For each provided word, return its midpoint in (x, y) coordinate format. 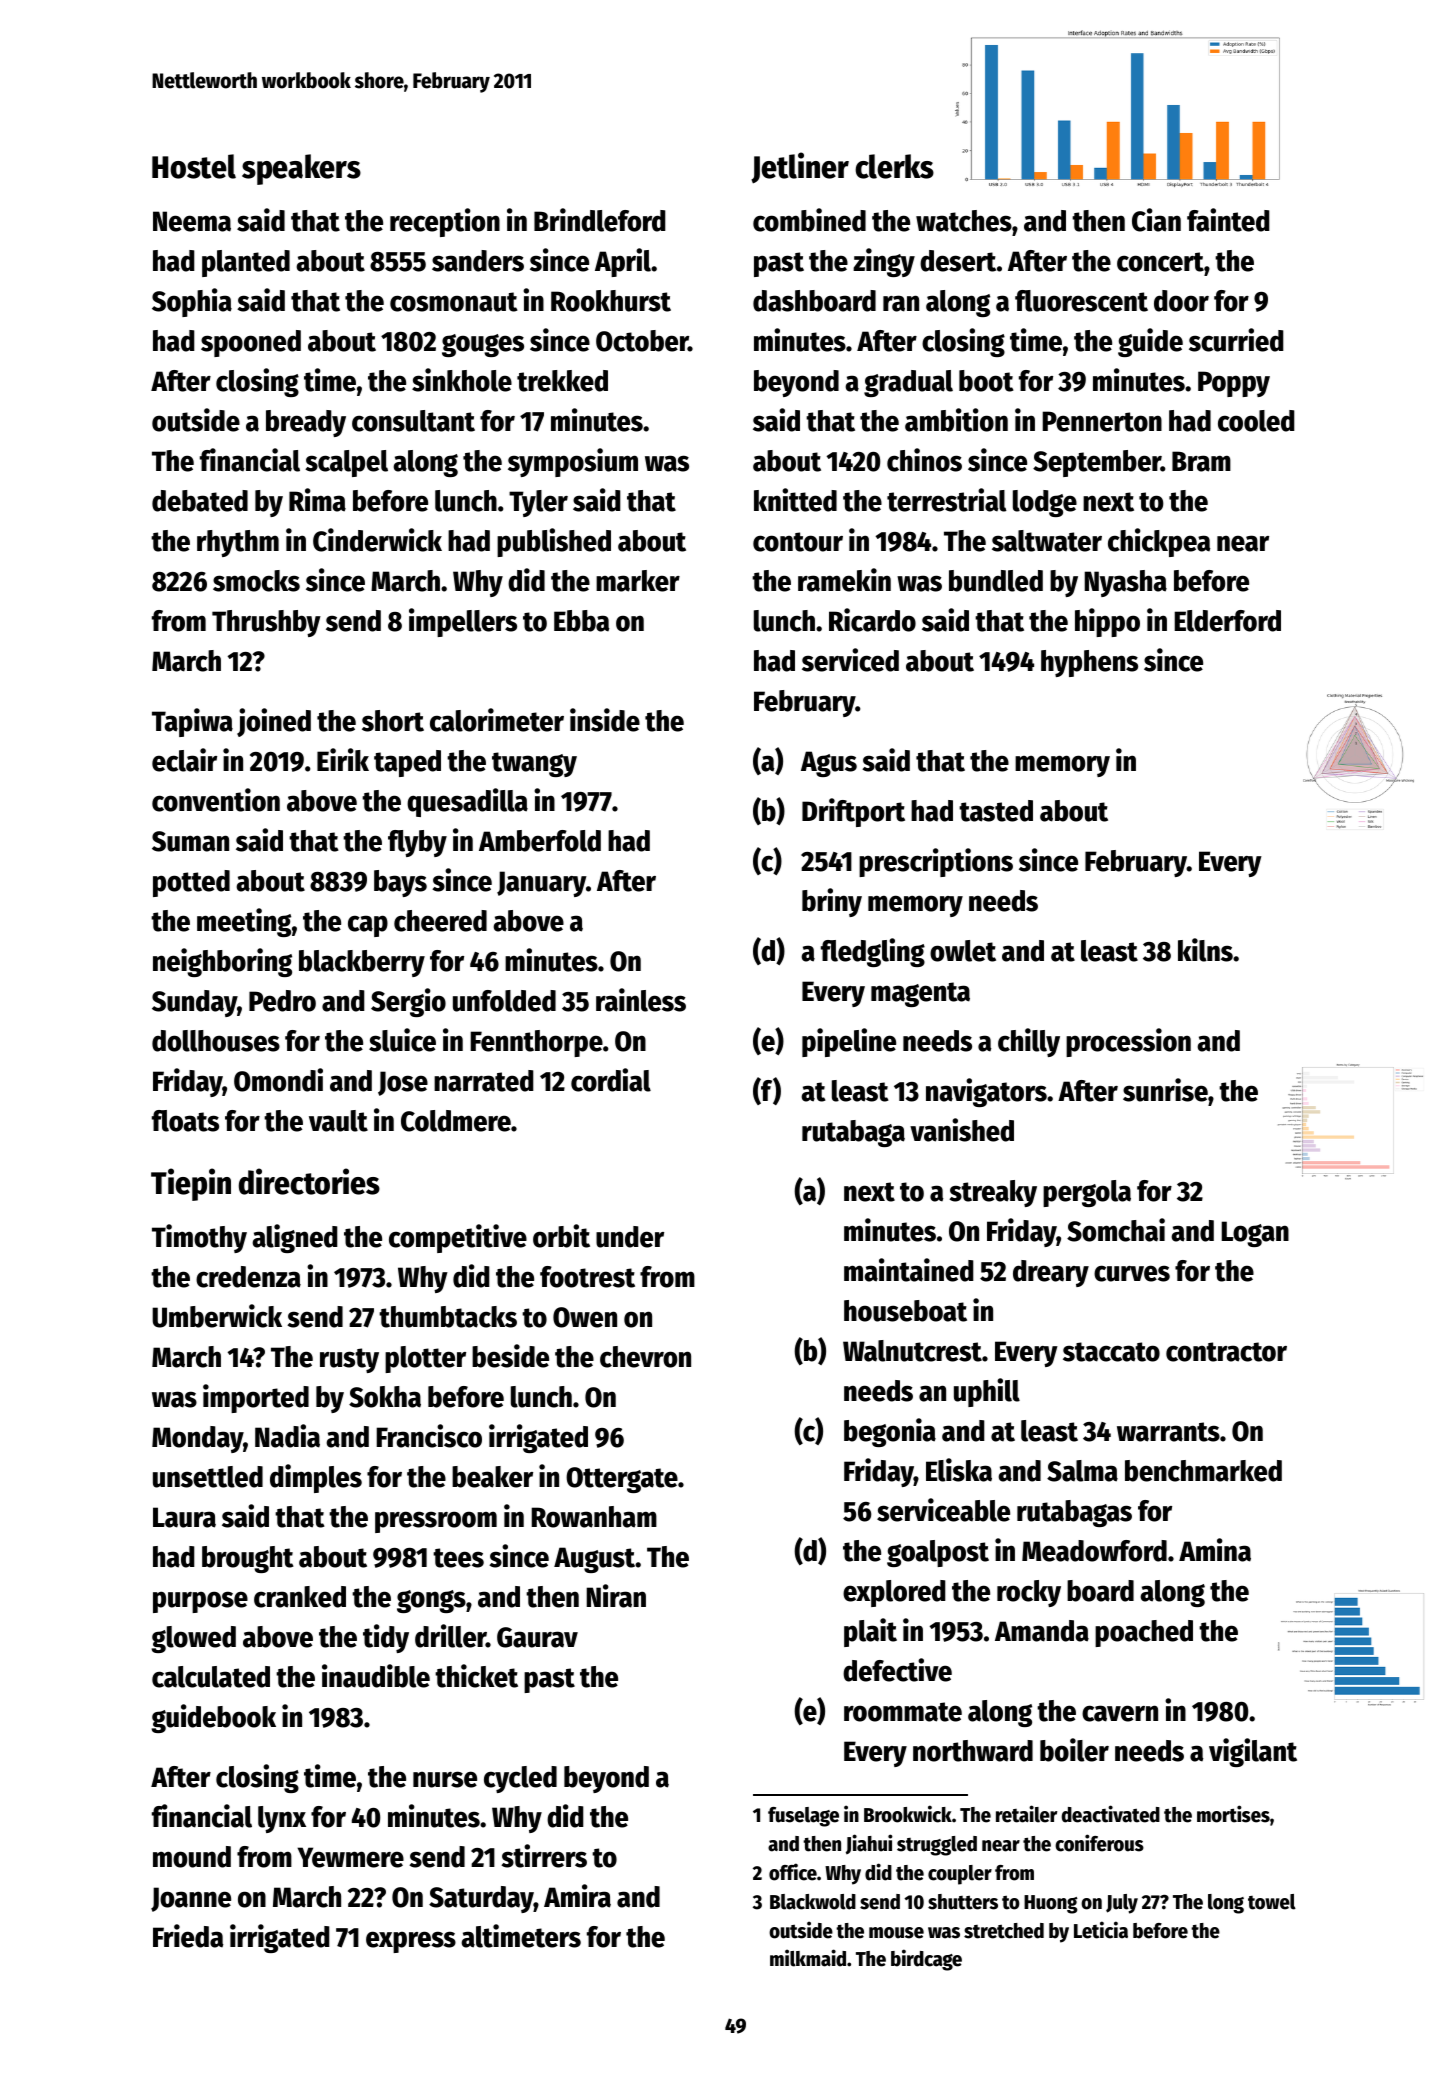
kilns (1205, 950)
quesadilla (467, 802)
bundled (996, 581)
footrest (587, 1277)
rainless (641, 1000)
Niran (616, 1596)
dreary (1051, 1273)
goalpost (938, 1553)
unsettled (208, 1477)
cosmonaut (454, 302)
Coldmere (456, 1121)
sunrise (1165, 1090)
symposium (573, 462)
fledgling (873, 952)
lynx (282, 1819)
